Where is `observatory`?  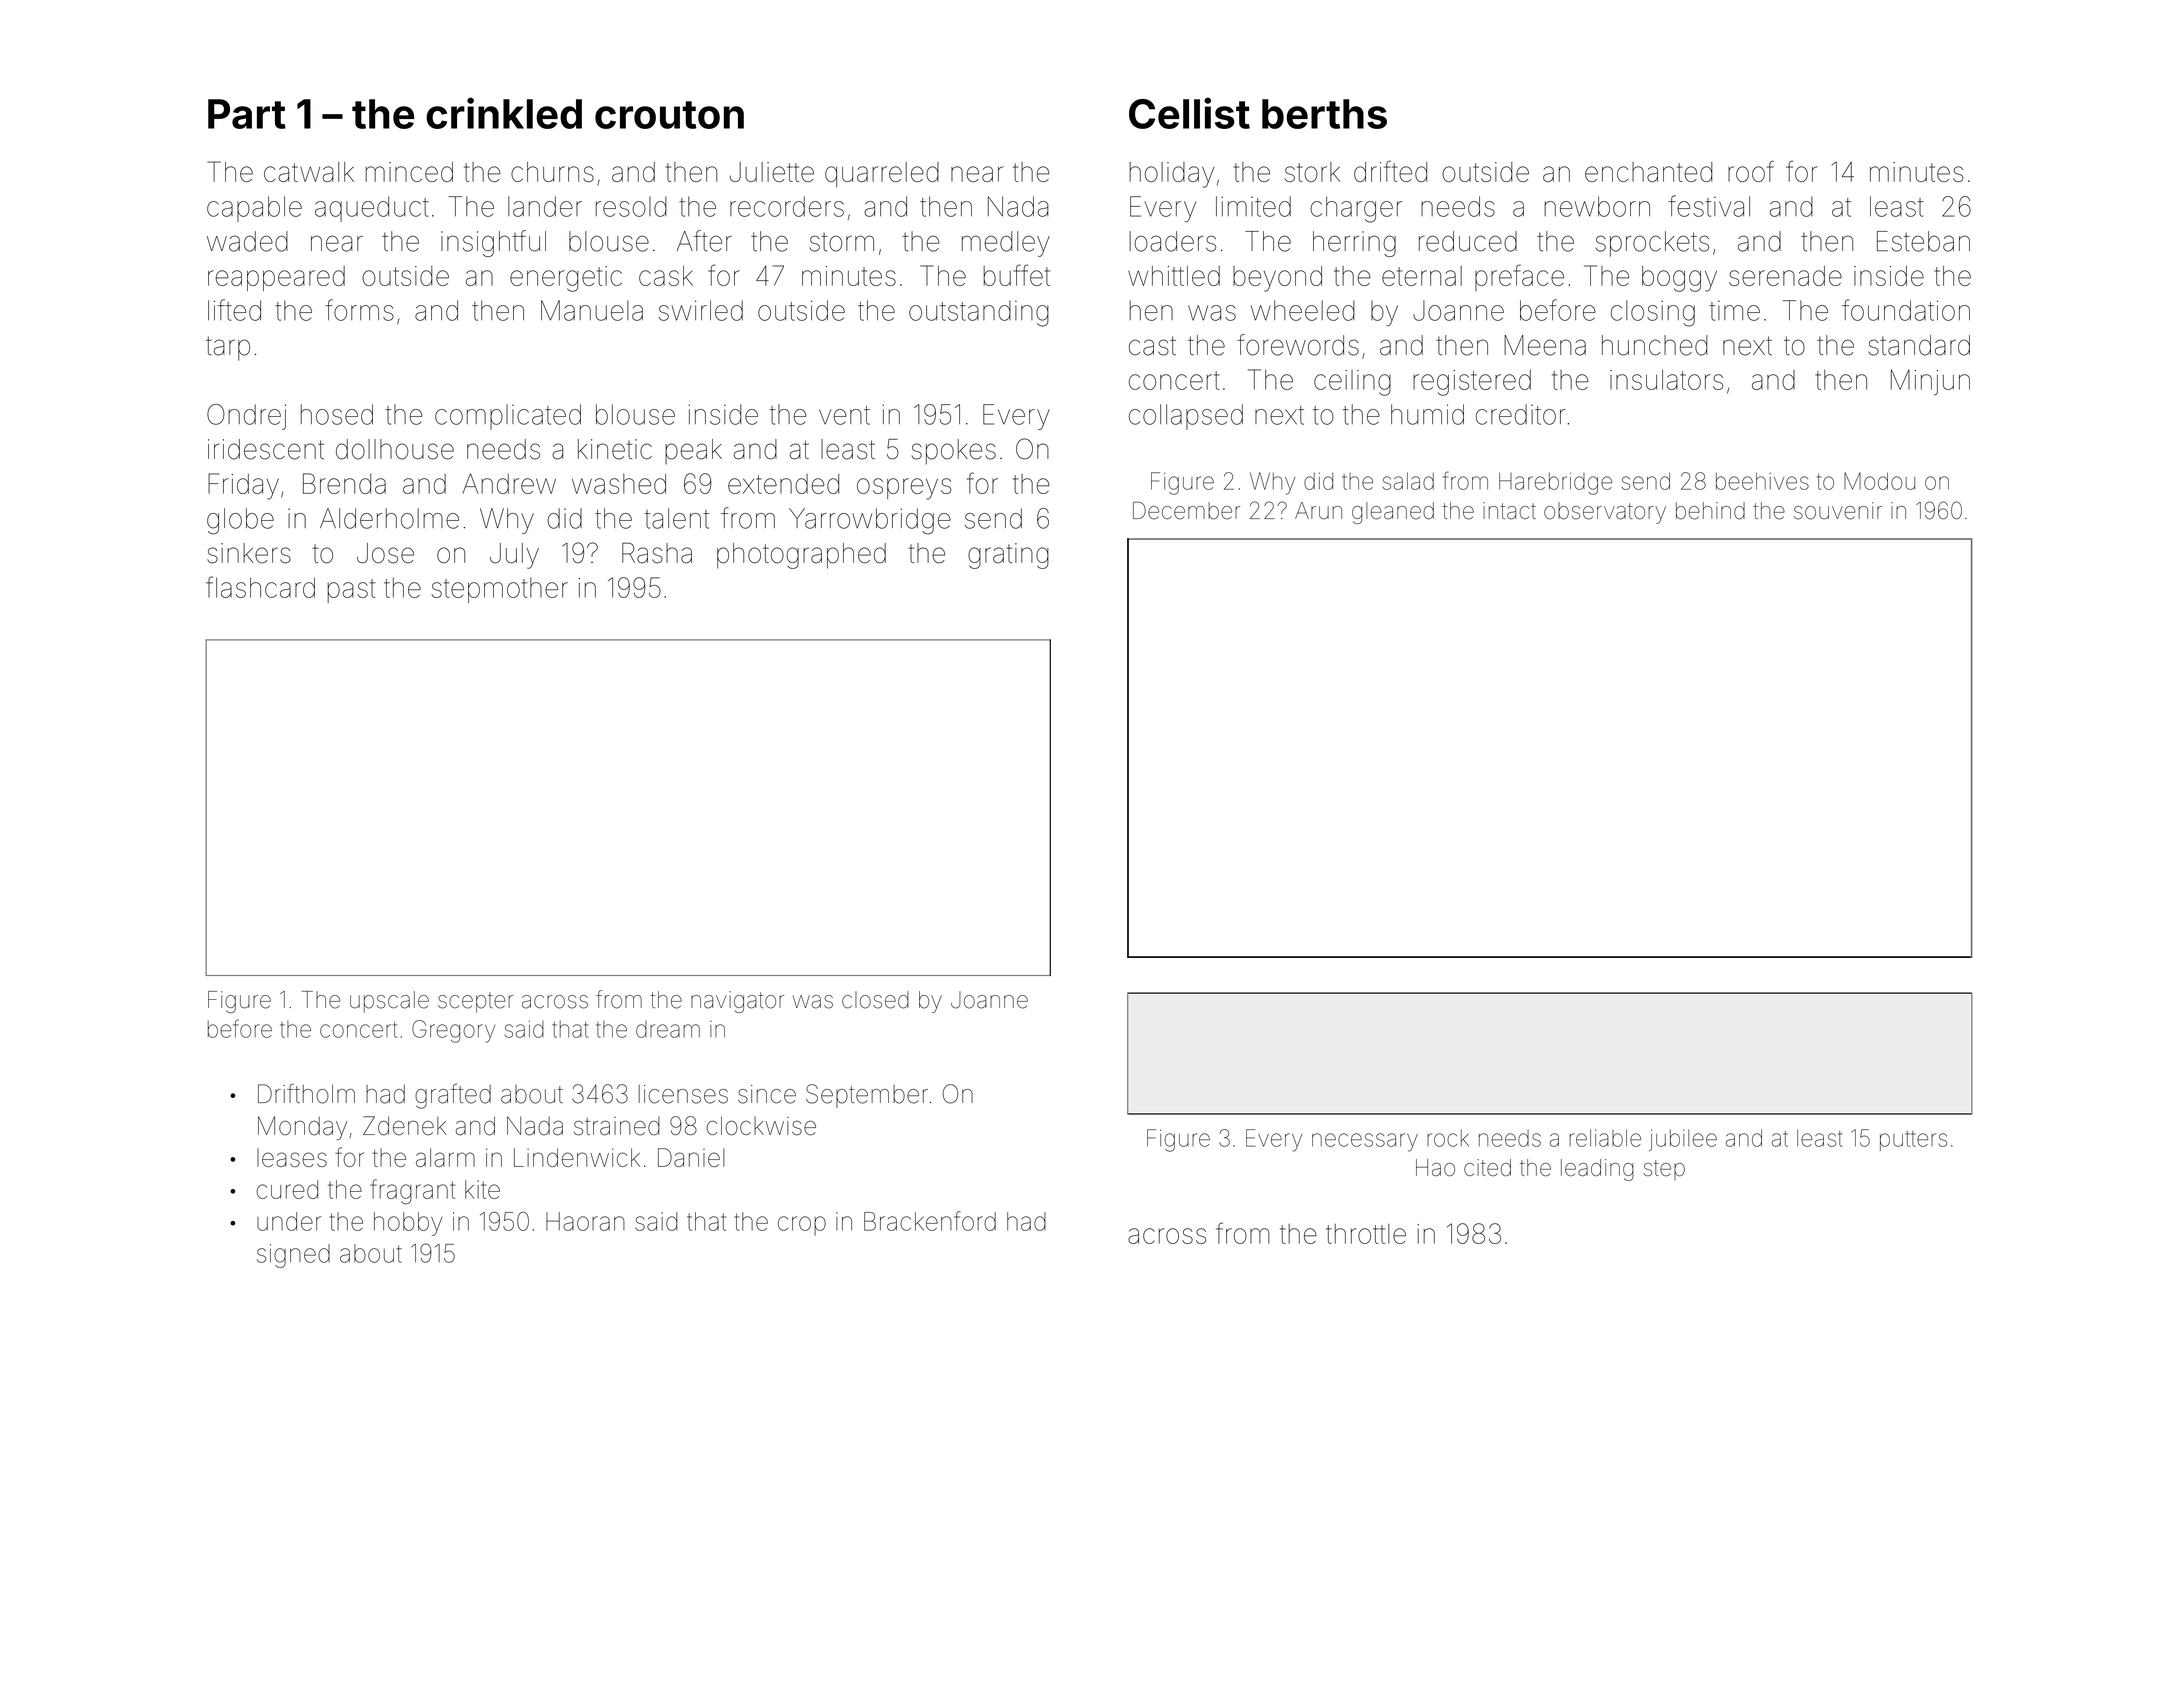 observatory is located at coordinates (1605, 513).
